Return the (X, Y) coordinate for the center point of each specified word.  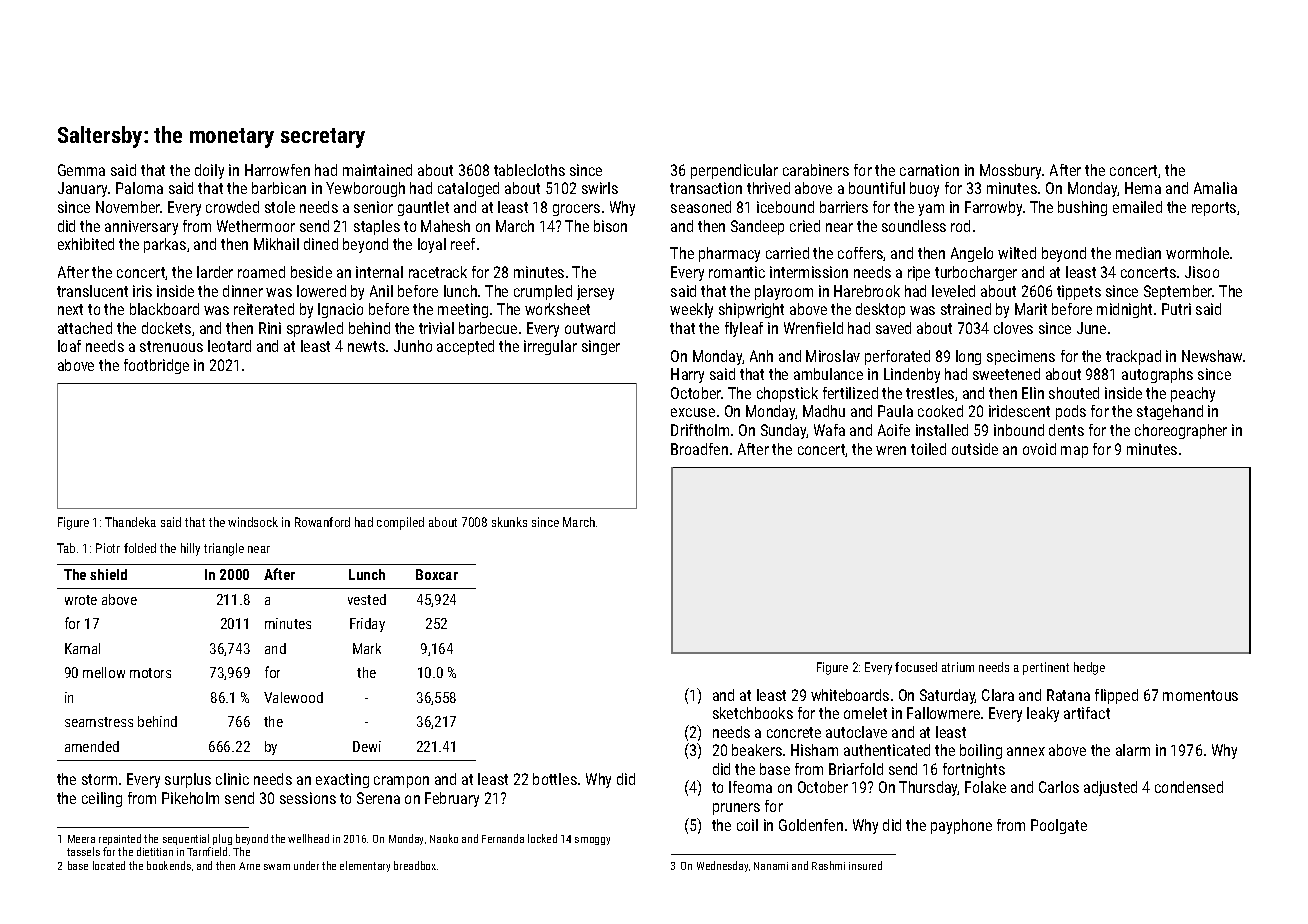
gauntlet (423, 208)
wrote (81, 600)
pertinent (1046, 668)
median (1138, 253)
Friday (367, 625)
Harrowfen (277, 170)
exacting (342, 780)
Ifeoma (750, 787)
